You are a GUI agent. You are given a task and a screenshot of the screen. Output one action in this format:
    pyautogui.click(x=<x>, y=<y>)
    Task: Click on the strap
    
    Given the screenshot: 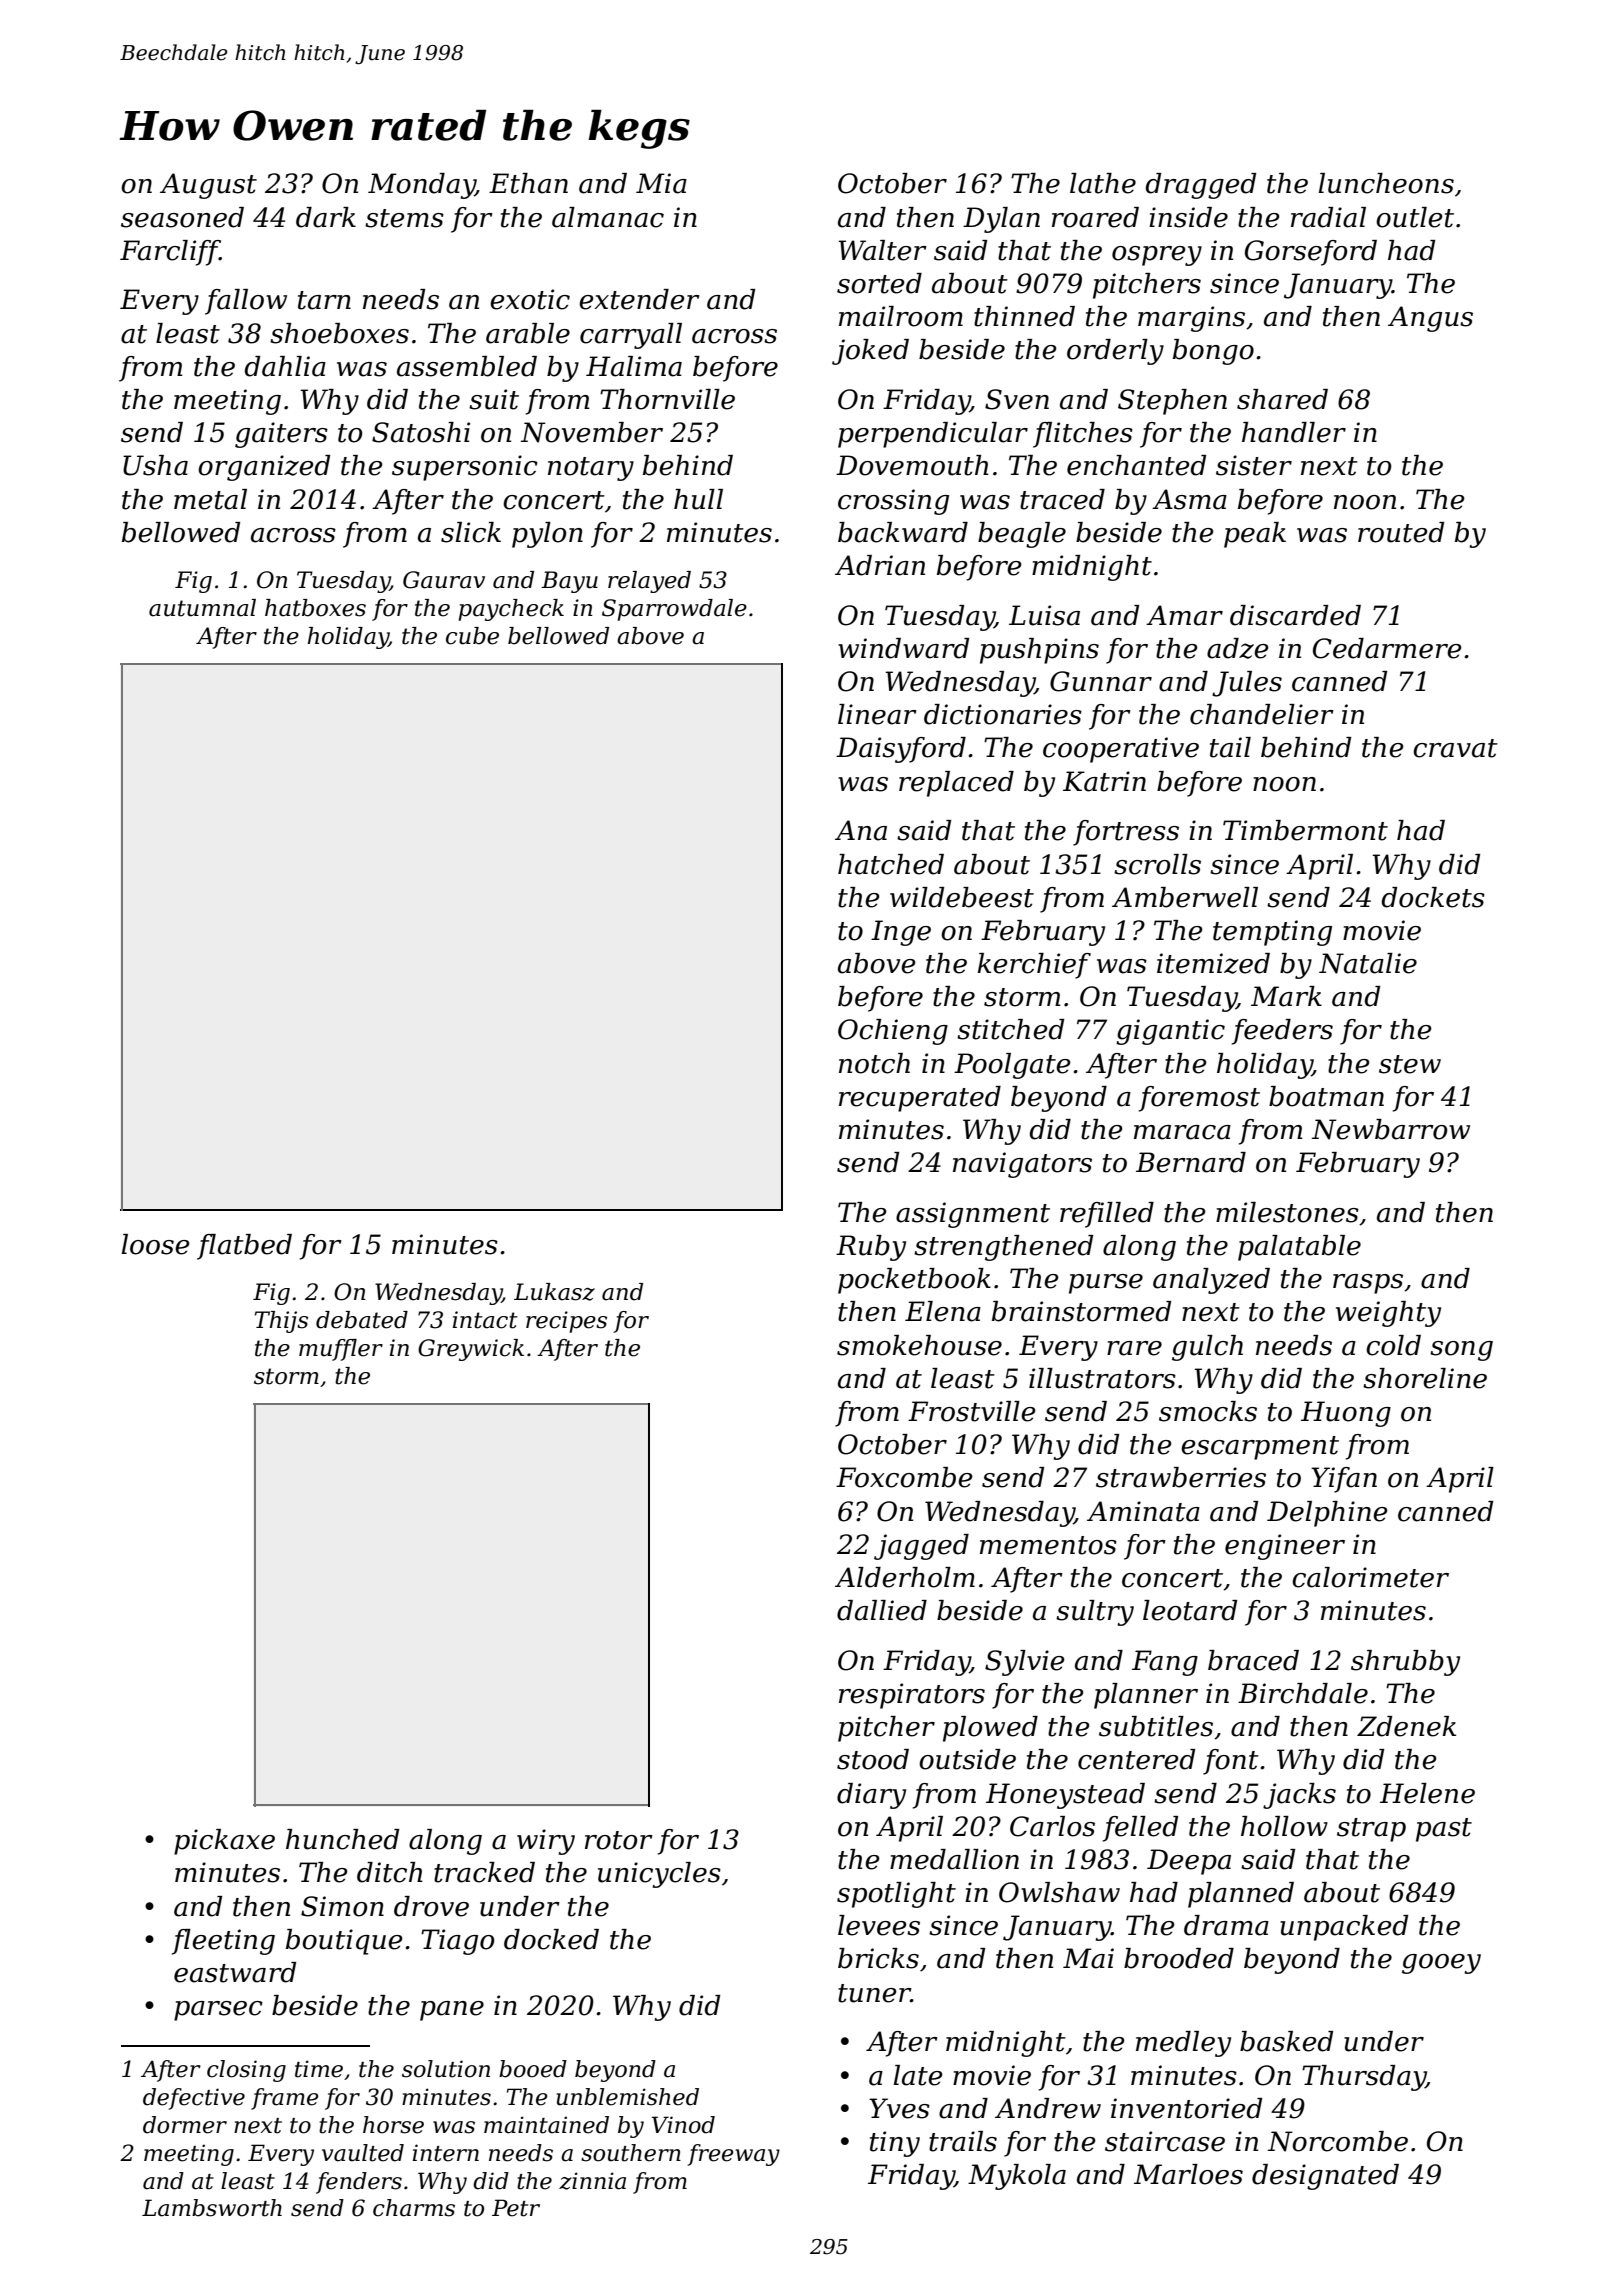 What is the action you would take?
    pyautogui.click(x=1371, y=1830)
